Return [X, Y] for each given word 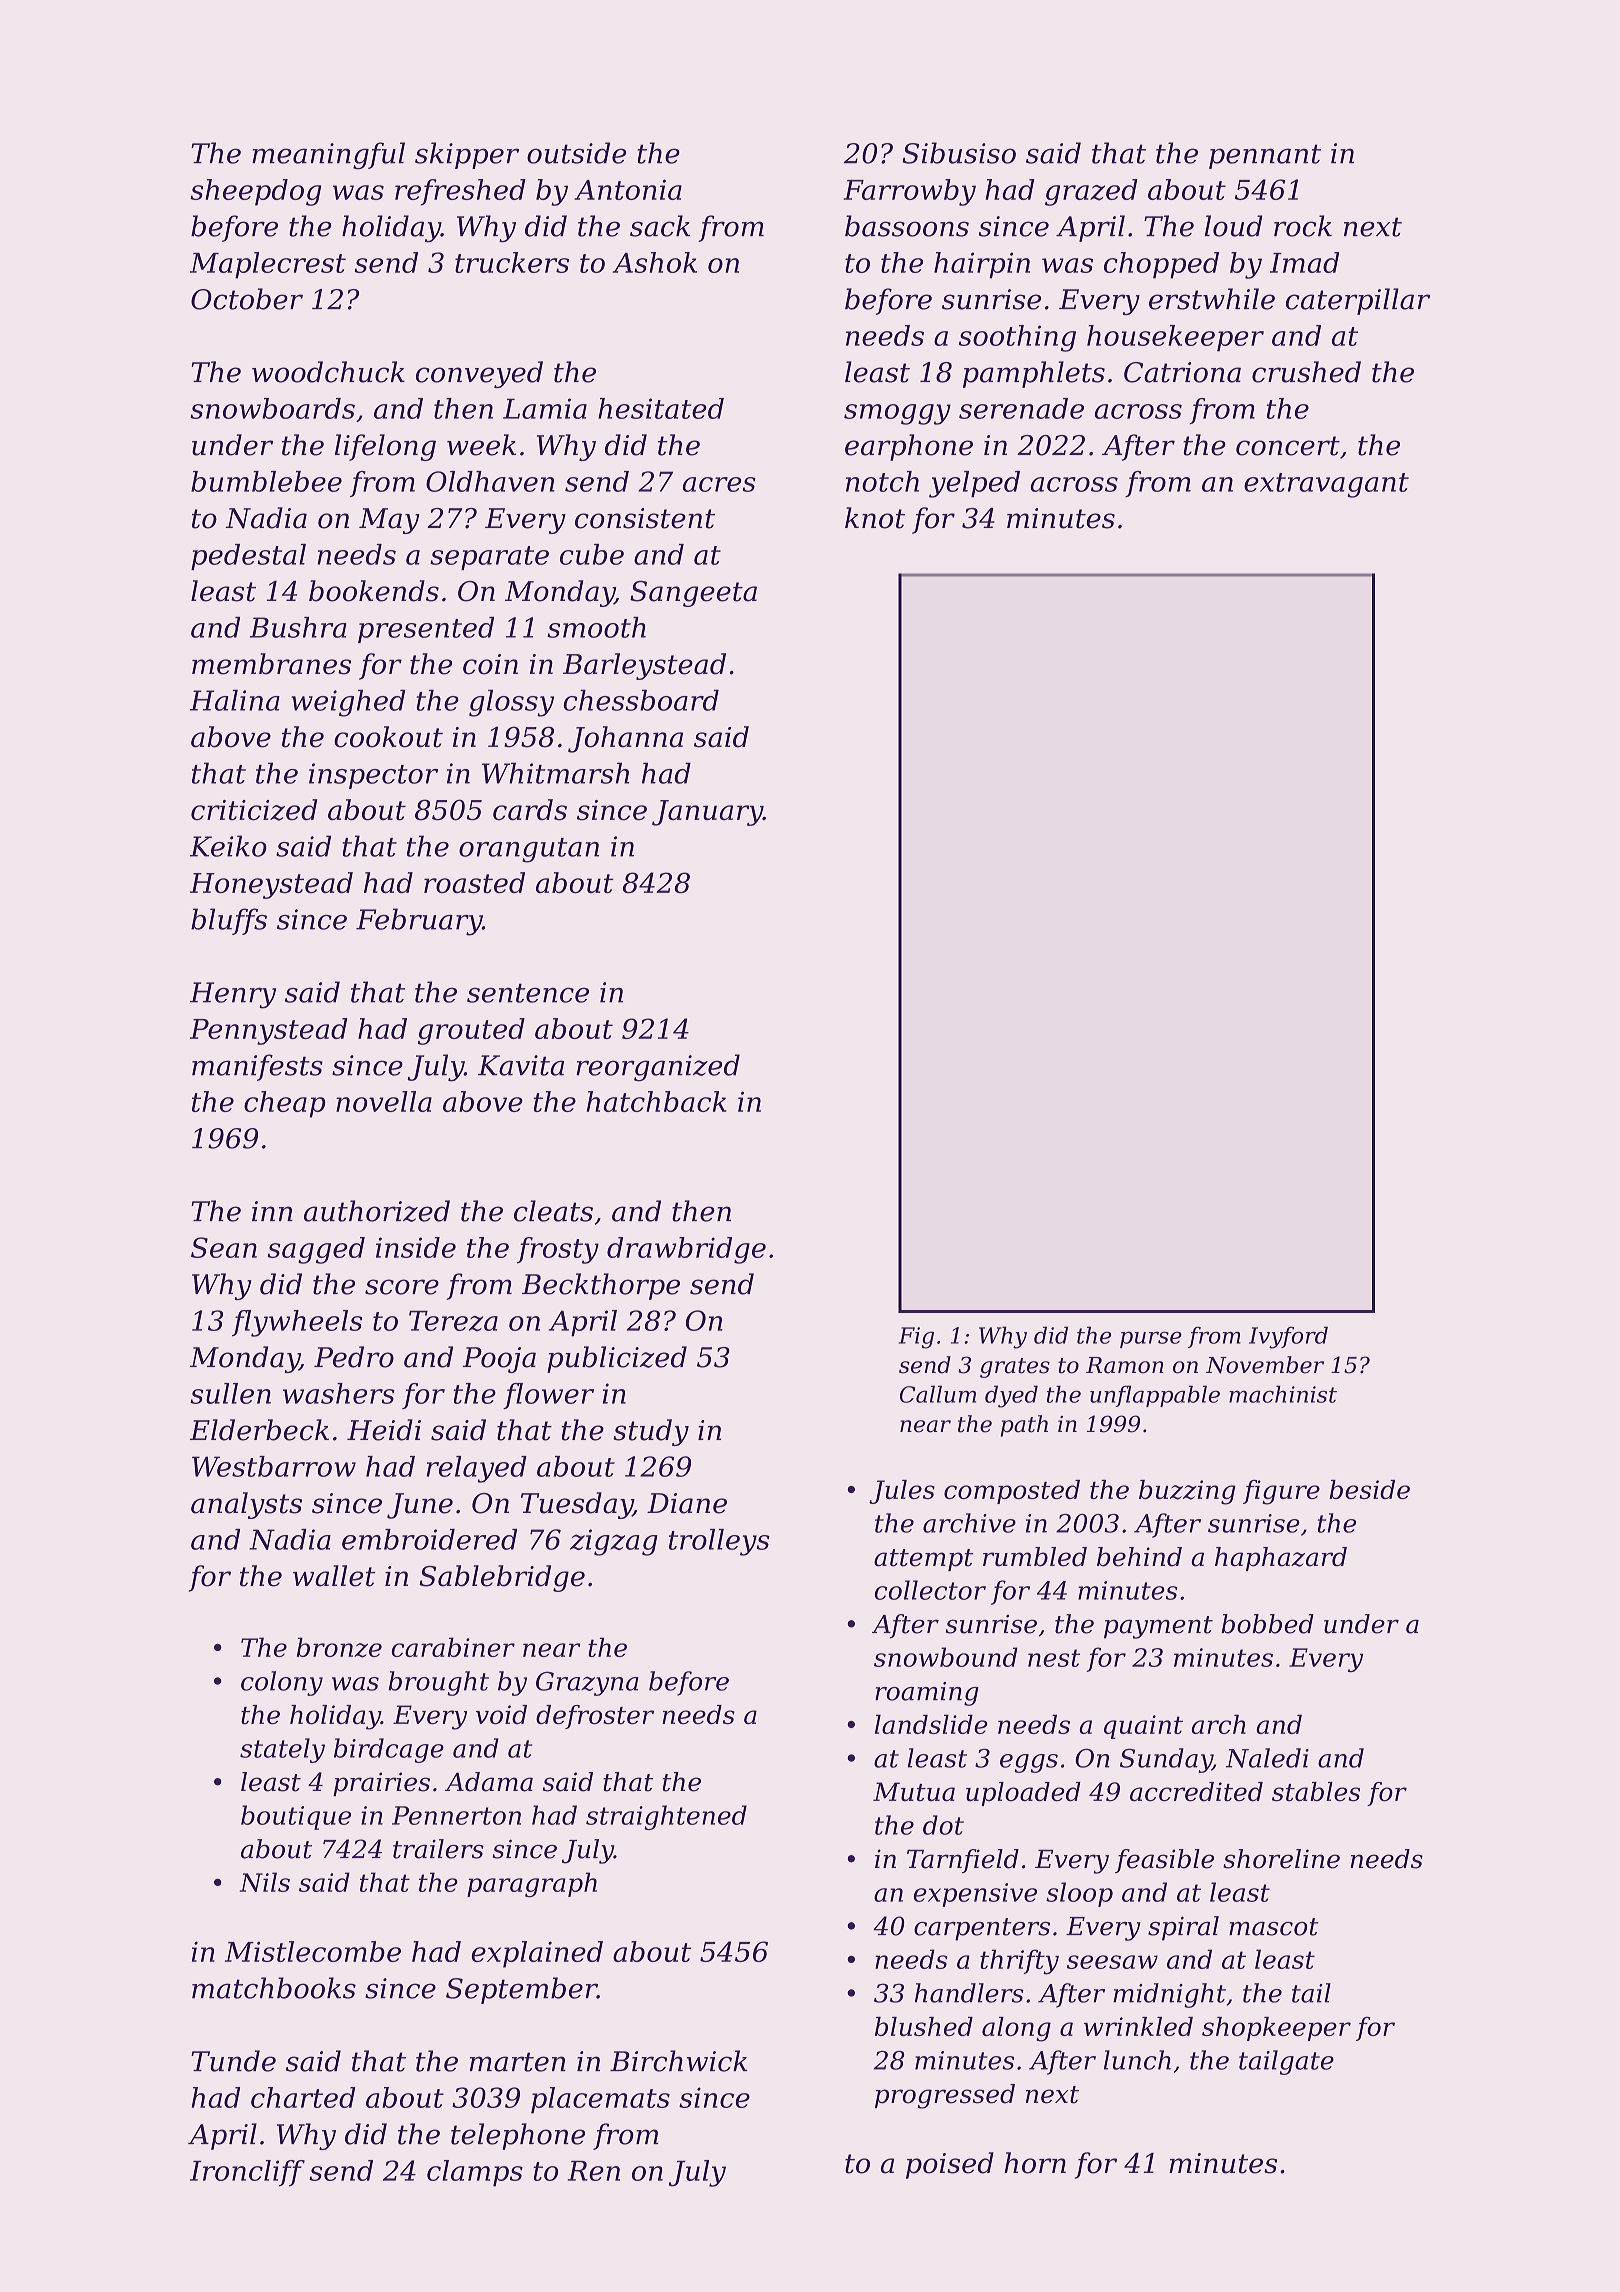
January [707, 813]
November [1265, 1365]
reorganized [658, 1068]
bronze [339, 1647]
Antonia [628, 189]
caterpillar [1358, 301]
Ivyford [1288, 1337]
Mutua [914, 1791]
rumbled [1035, 1557]
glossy [511, 703]
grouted [471, 1031]
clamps [475, 2173]
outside [576, 153]
